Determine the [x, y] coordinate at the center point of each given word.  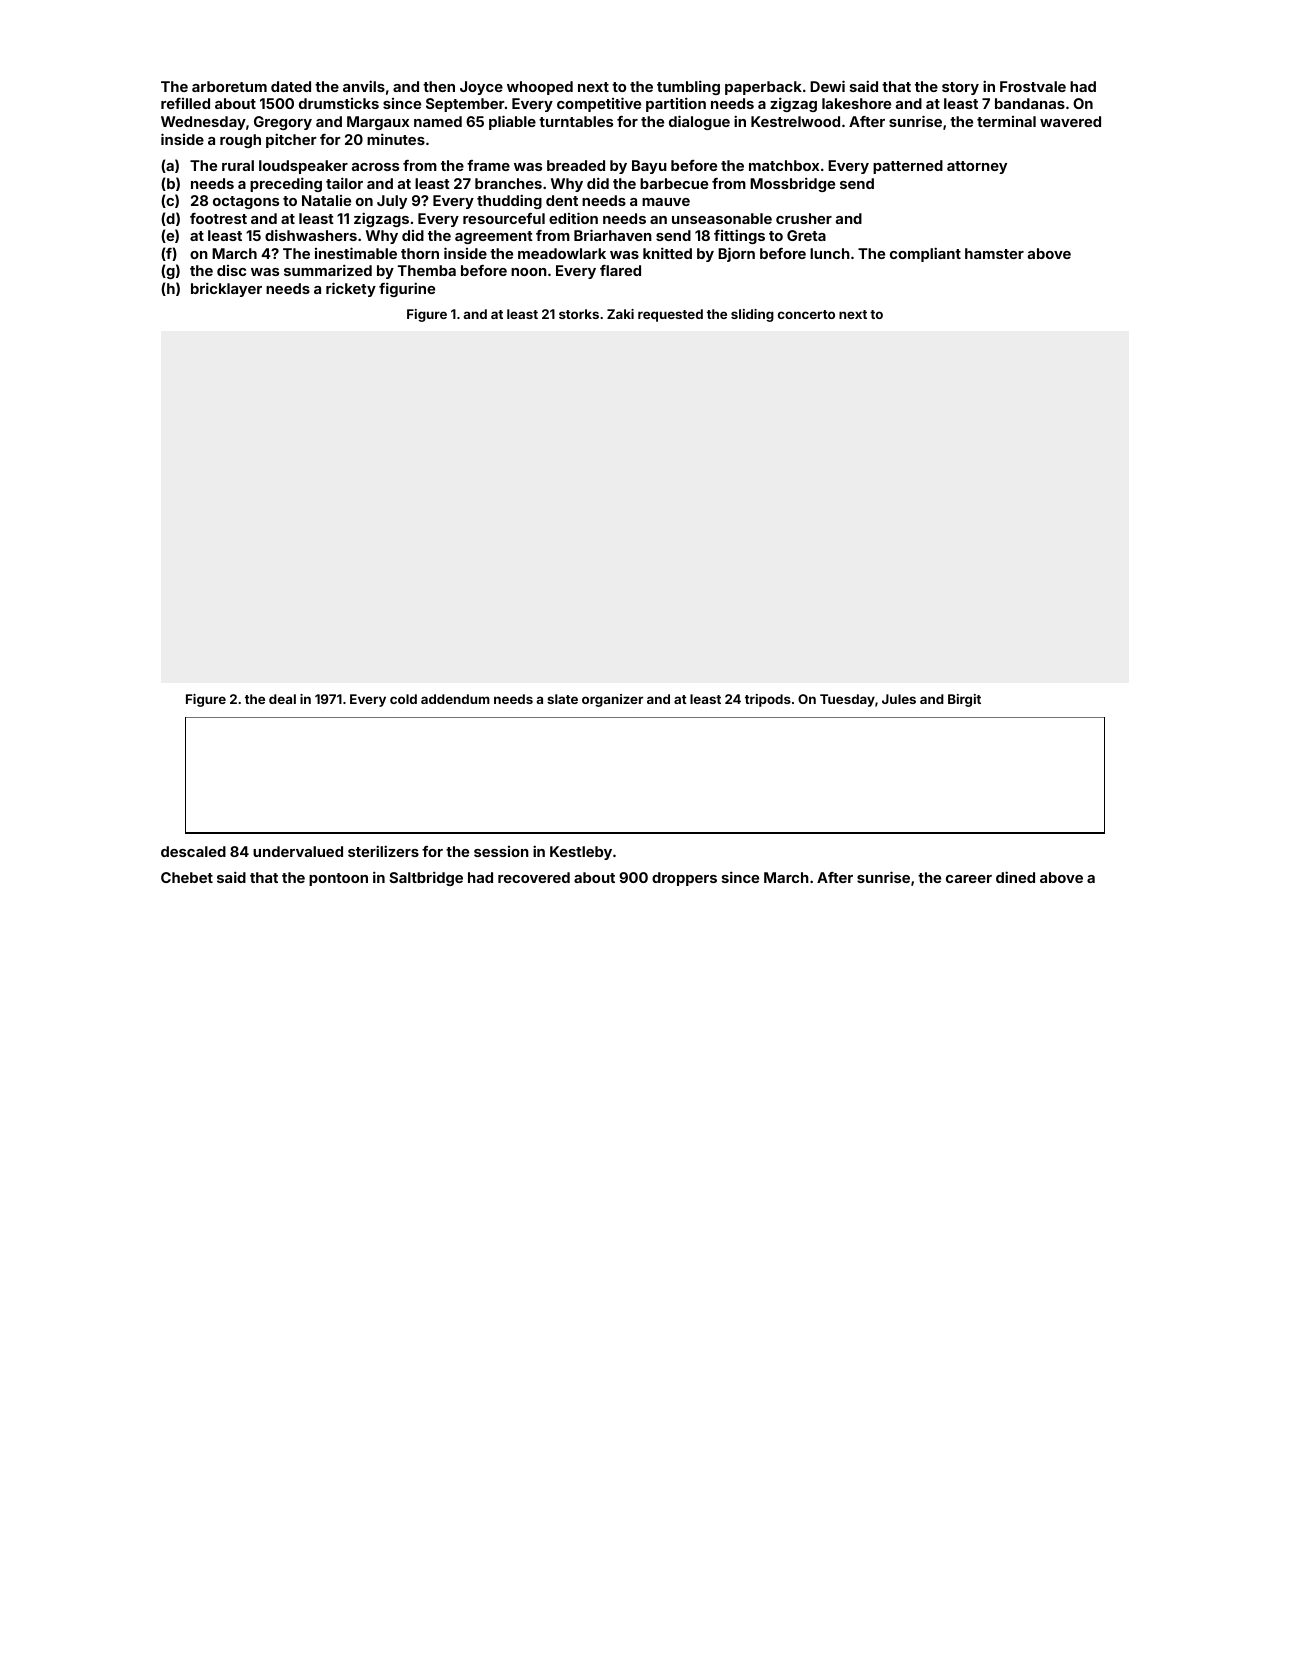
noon [529, 272]
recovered [534, 877]
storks [579, 314]
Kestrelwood [795, 121]
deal [282, 699]
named [438, 121]
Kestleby [581, 853]
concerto [806, 314]
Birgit [964, 700]
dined [1015, 877]
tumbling [688, 87]
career [969, 879]
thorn [420, 253]
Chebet [187, 877]
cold [403, 699]
